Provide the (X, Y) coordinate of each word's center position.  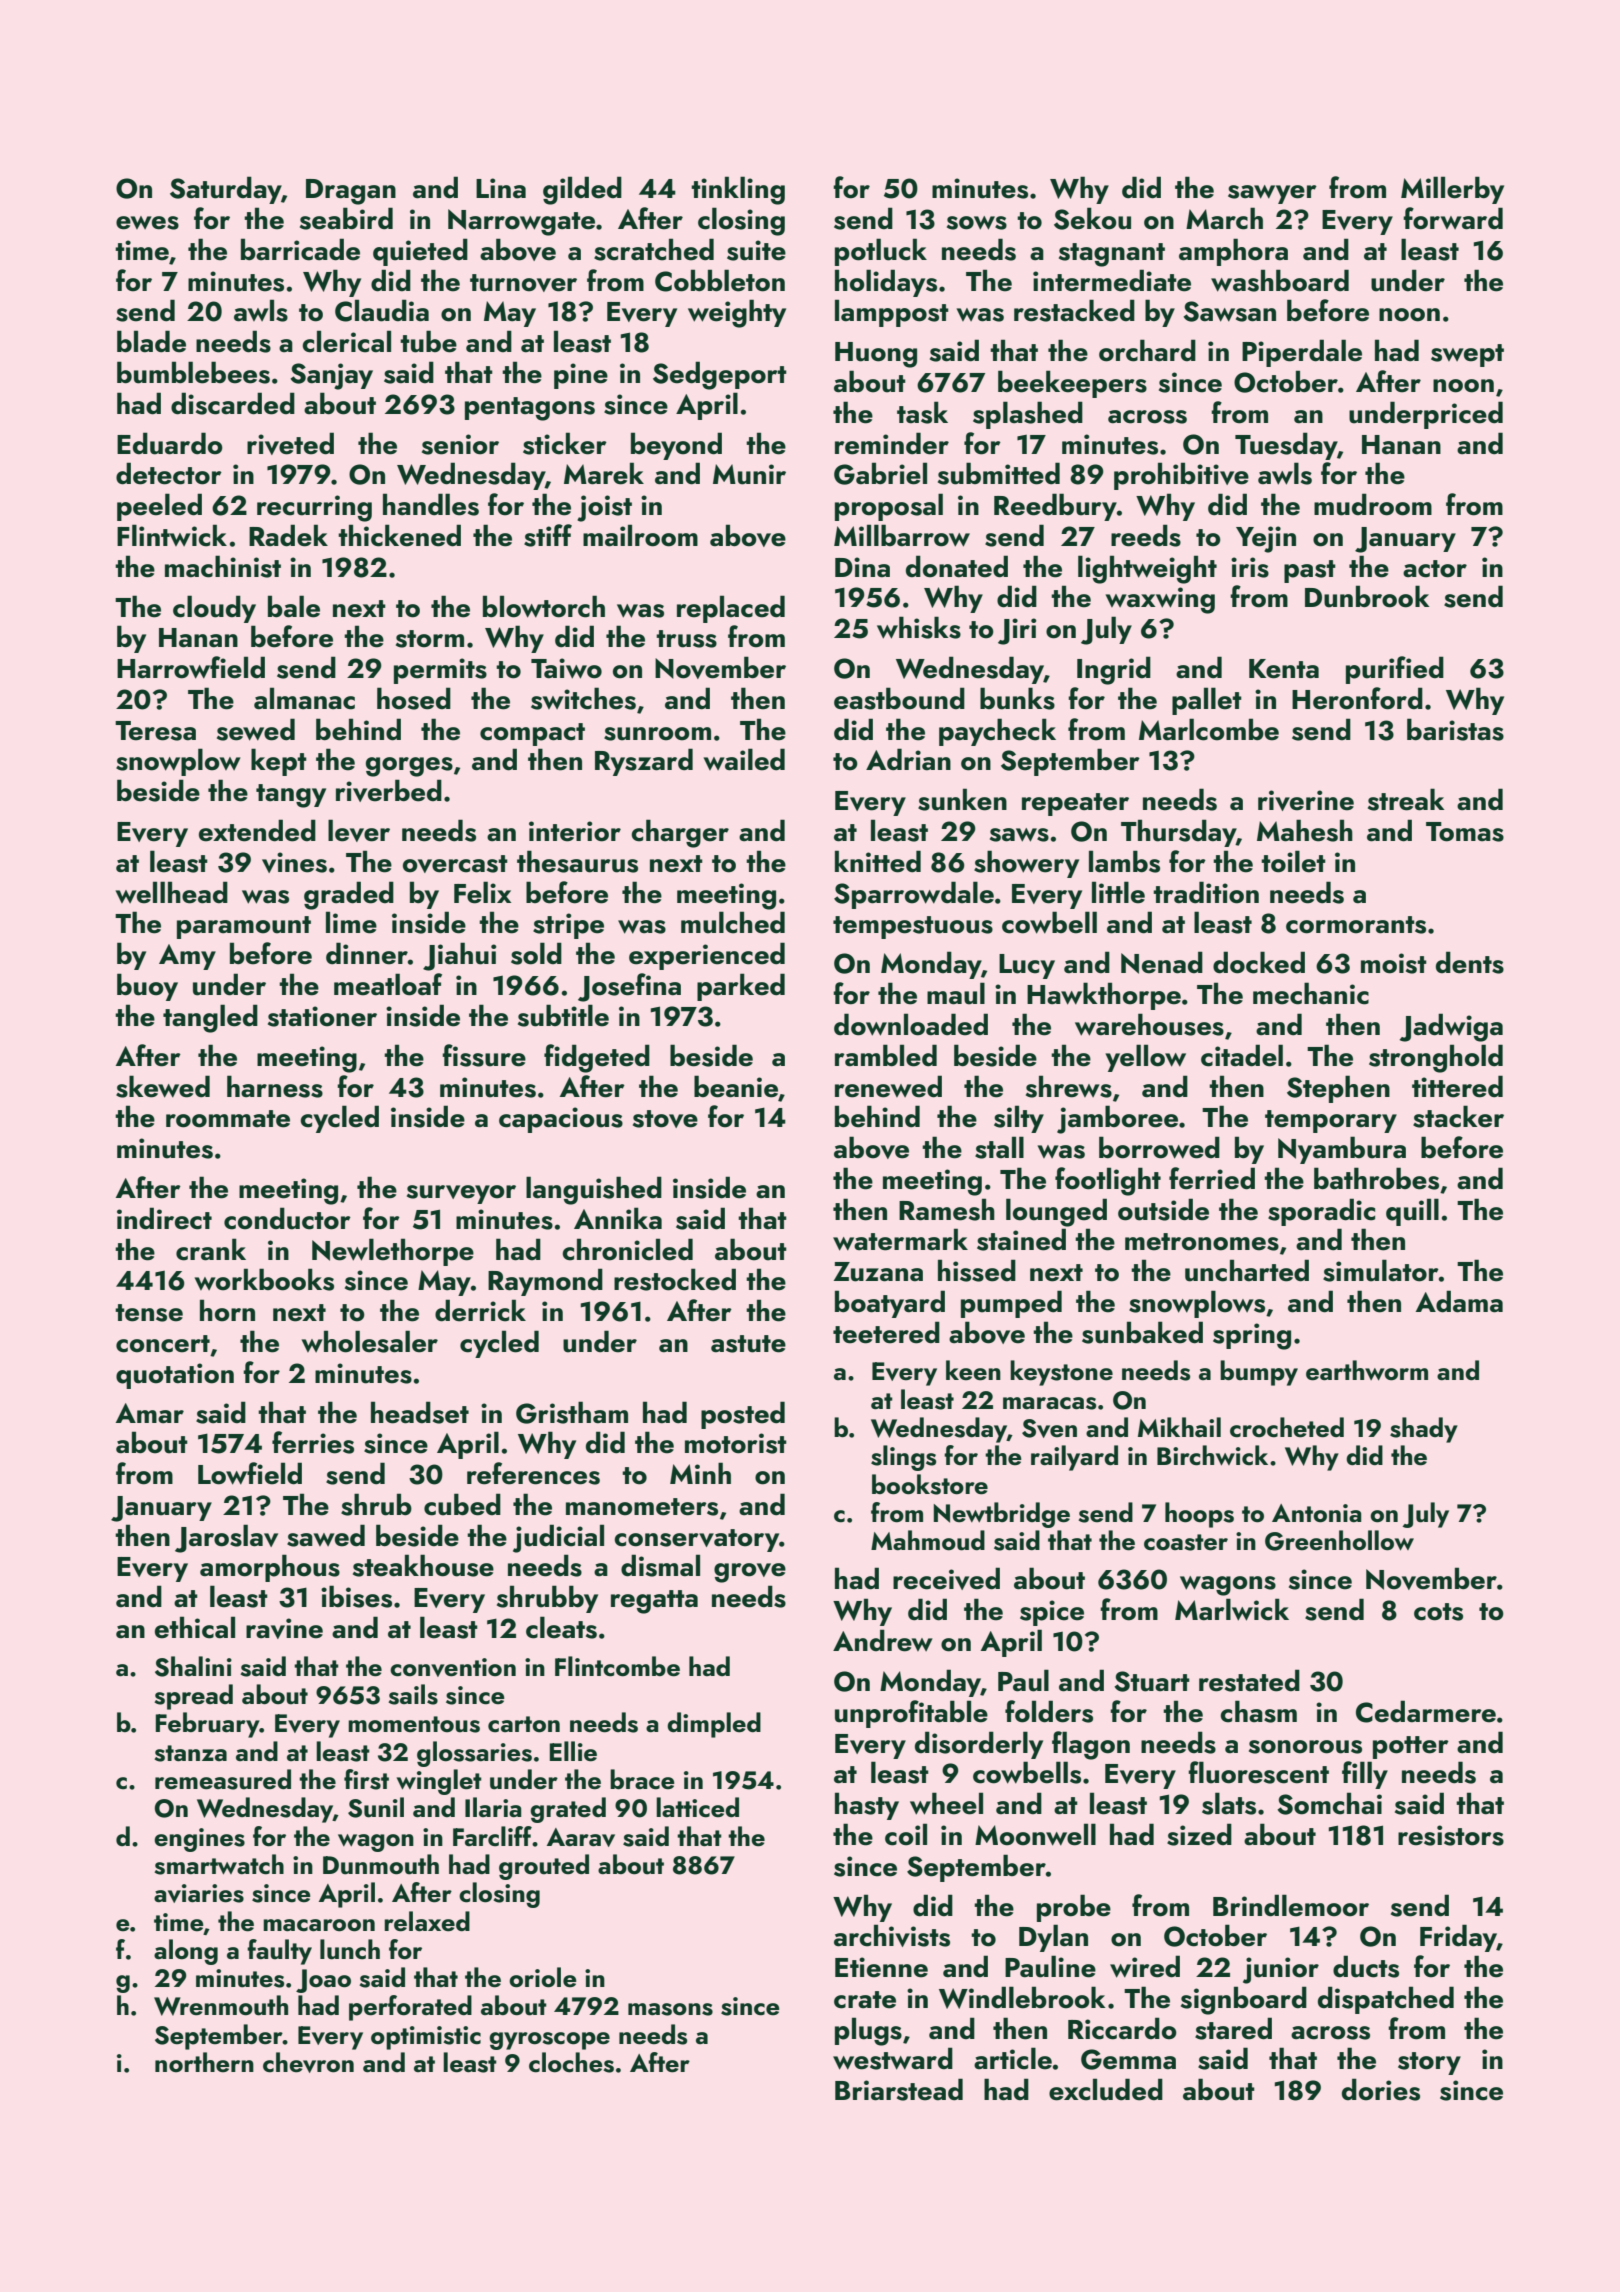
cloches (571, 2062)
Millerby (1452, 190)
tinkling (738, 190)
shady (1424, 1430)
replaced (731, 609)
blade (151, 341)
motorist (736, 1443)
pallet (1207, 701)
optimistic (426, 2038)
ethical (195, 1627)
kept (279, 762)
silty (1019, 1119)
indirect (164, 1218)
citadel (1242, 1055)
